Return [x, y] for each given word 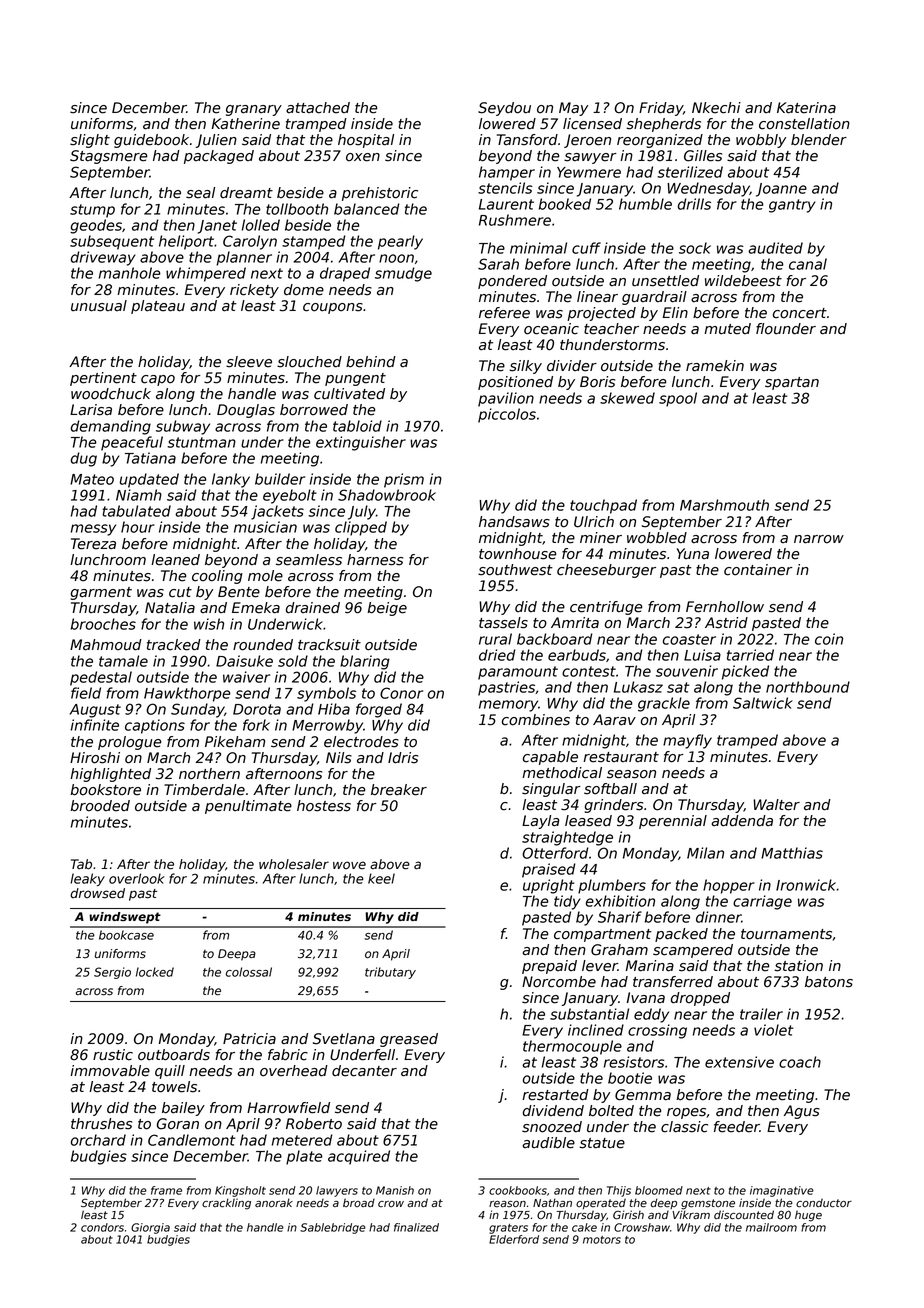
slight [90, 141]
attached [318, 108]
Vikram [691, 1214]
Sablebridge [333, 1228]
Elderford [514, 1239]
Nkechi [716, 108]
